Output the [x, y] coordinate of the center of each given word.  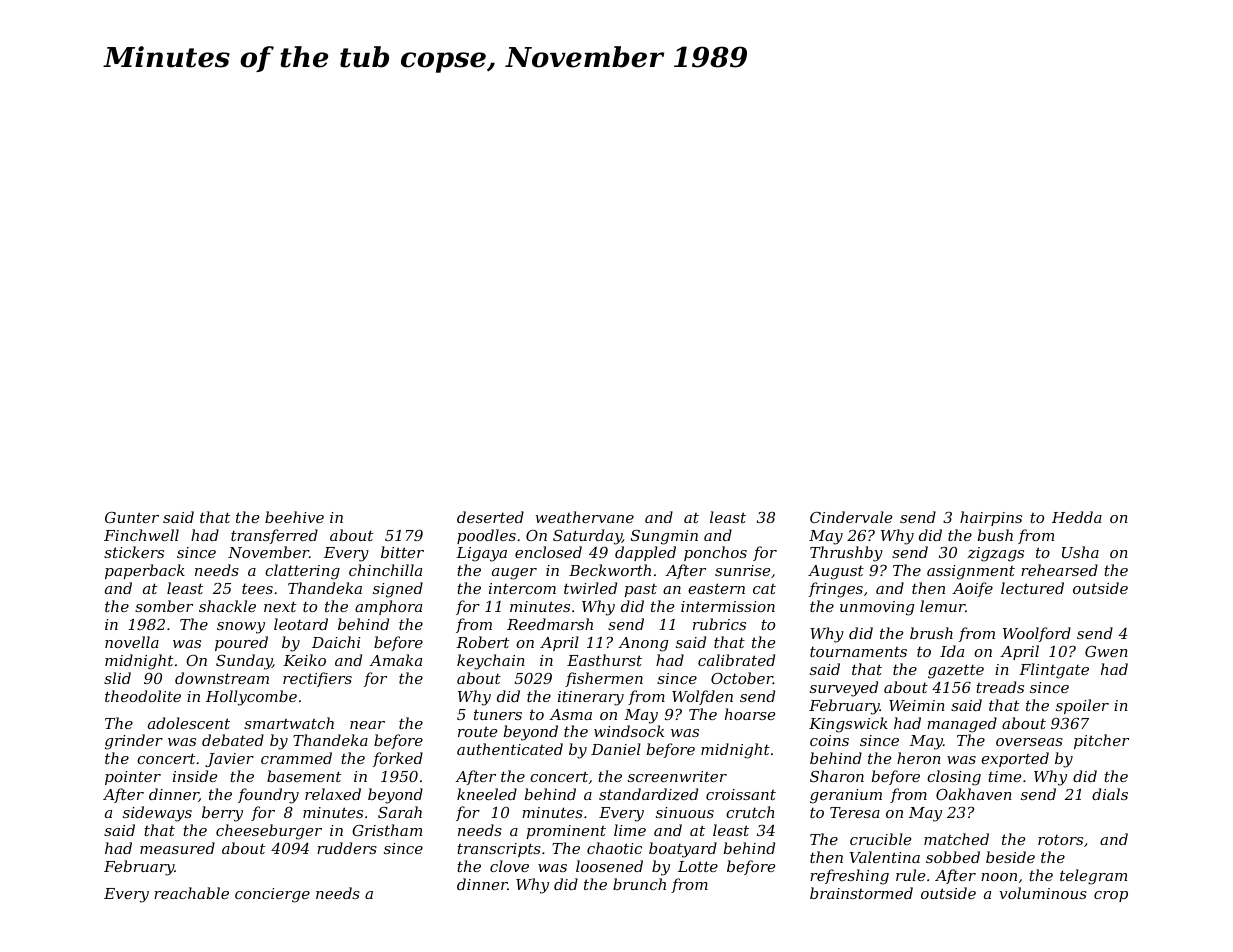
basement [304, 776]
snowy [241, 628]
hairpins [991, 518]
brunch [639, 884]
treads [1000, 687]
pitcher [1101, 741]
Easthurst [604, 660]
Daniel [616, 749]
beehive [294, 517]
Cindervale [851, 517]
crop [1111, 896]
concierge [272, 895]
